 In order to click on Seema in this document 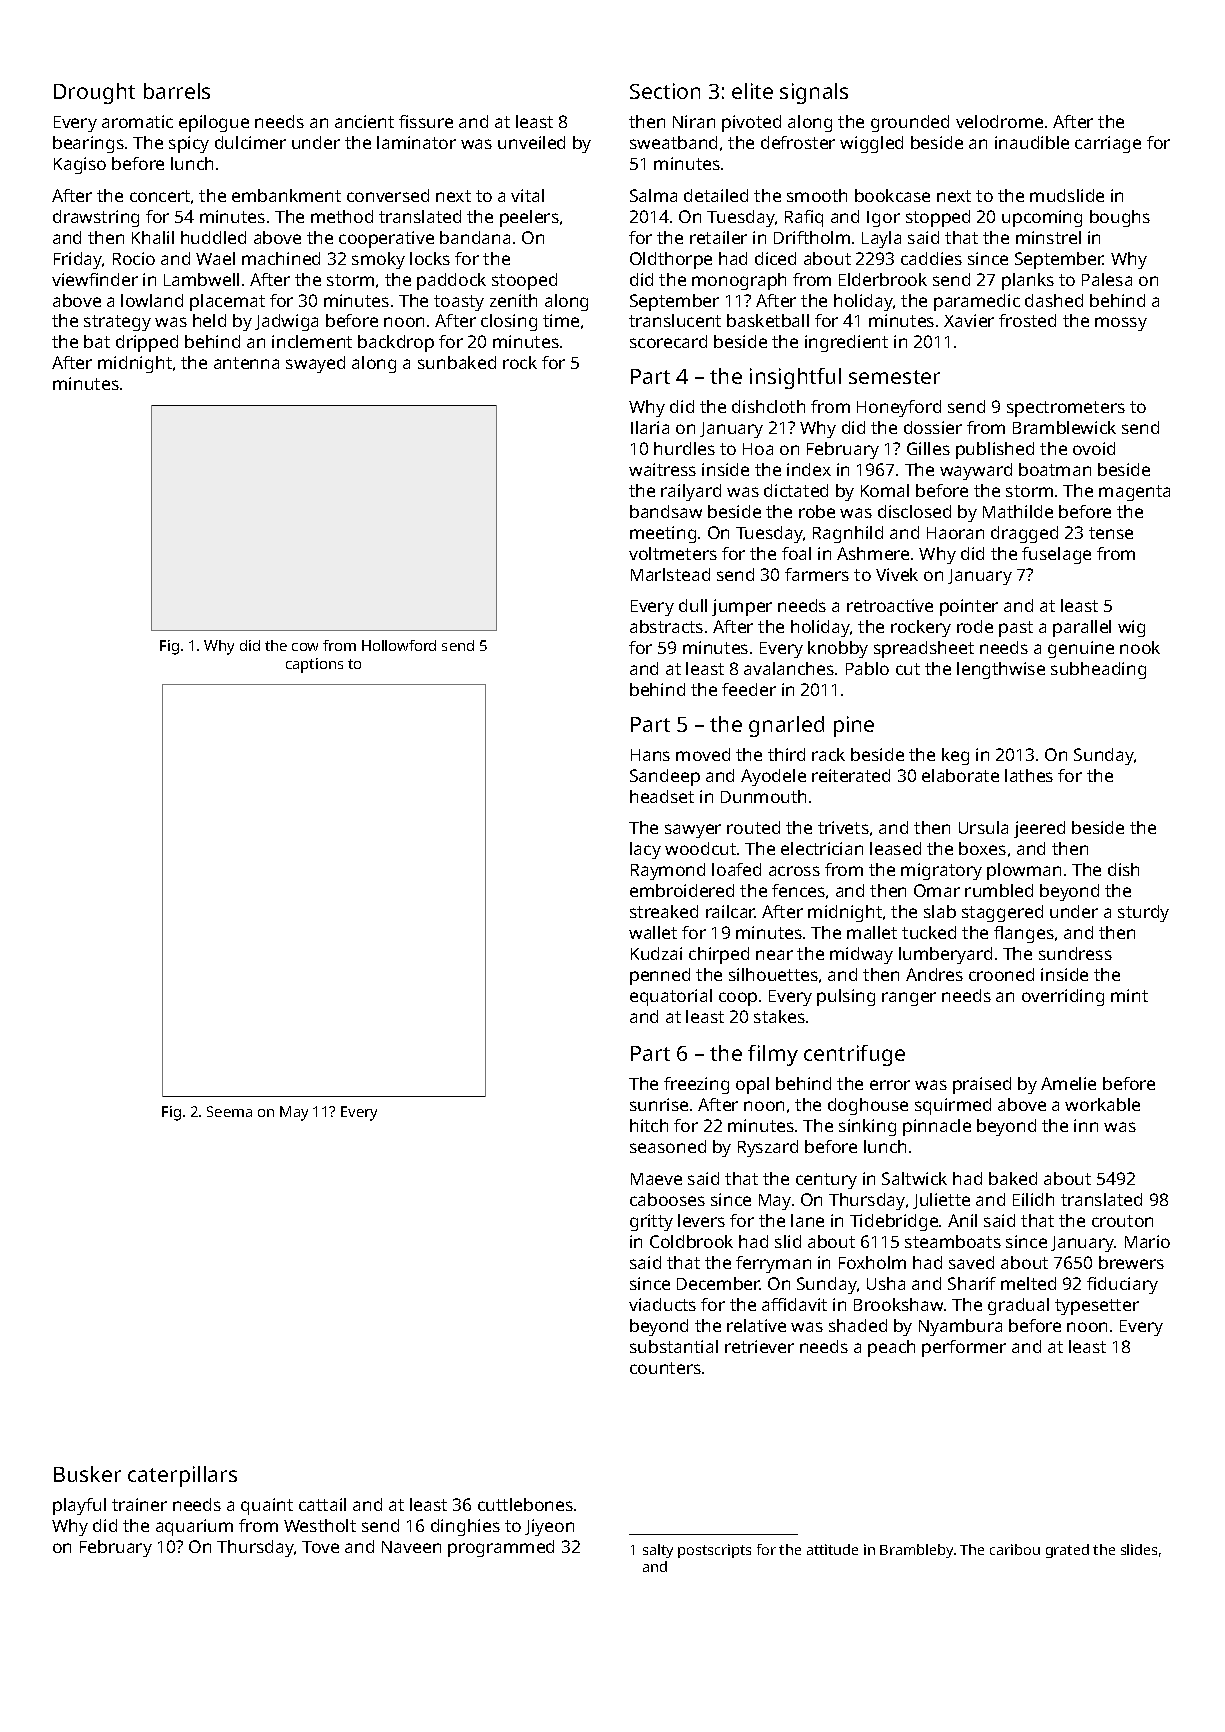, I will do `click(229, 1111)`.
